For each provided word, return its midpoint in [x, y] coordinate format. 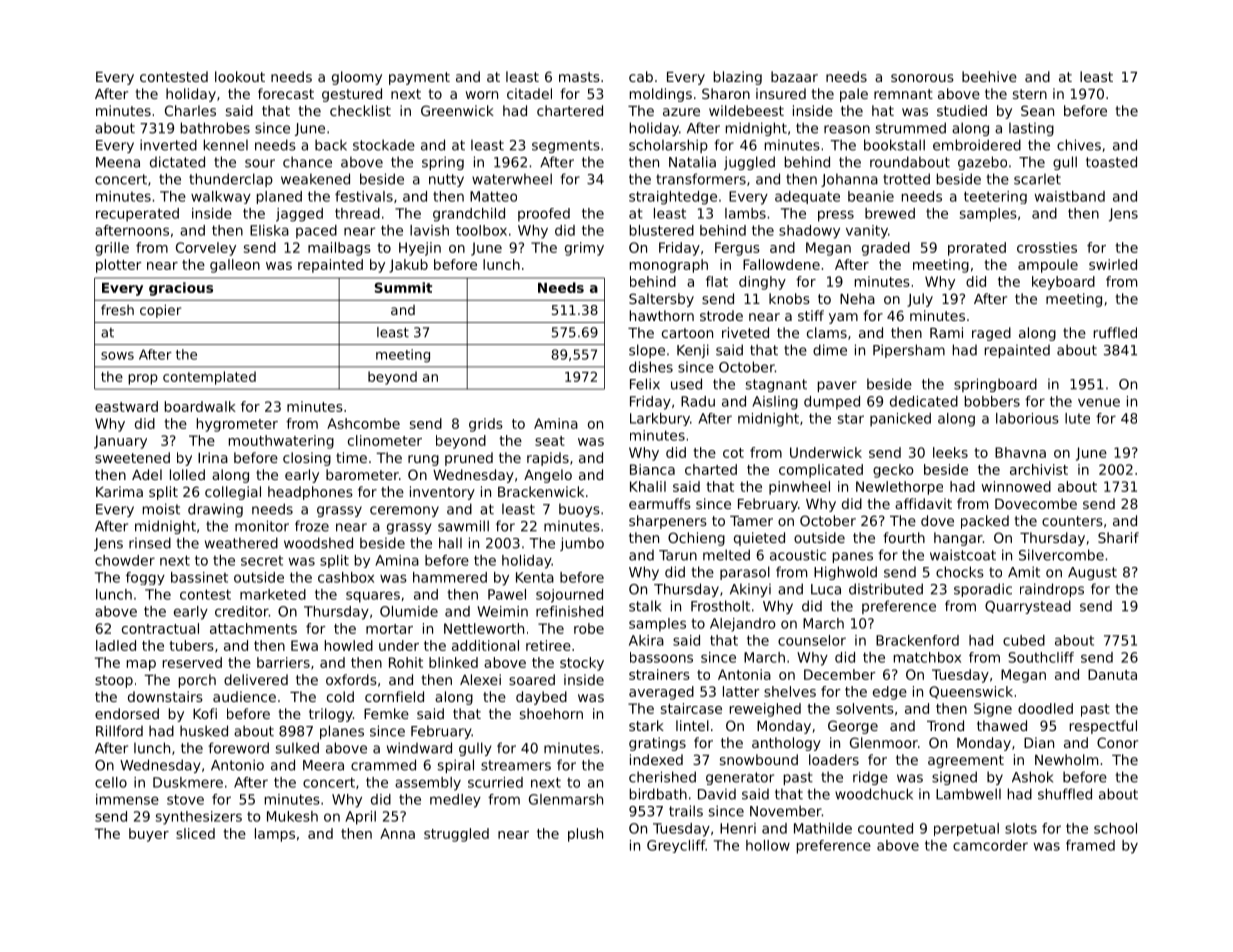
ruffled [1115, 332]
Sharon [726, 93]
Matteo [493, 196]
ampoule [1048, 266]
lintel [692, 725]
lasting [1031, 129]
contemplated [209, 378]
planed [279, 197]
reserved [192, 662]
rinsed [150, 543]
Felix [645, 384]
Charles [190, 110]
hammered [450, 577]
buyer [149, 835]
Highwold [845, 573]
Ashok [1032, 777]
